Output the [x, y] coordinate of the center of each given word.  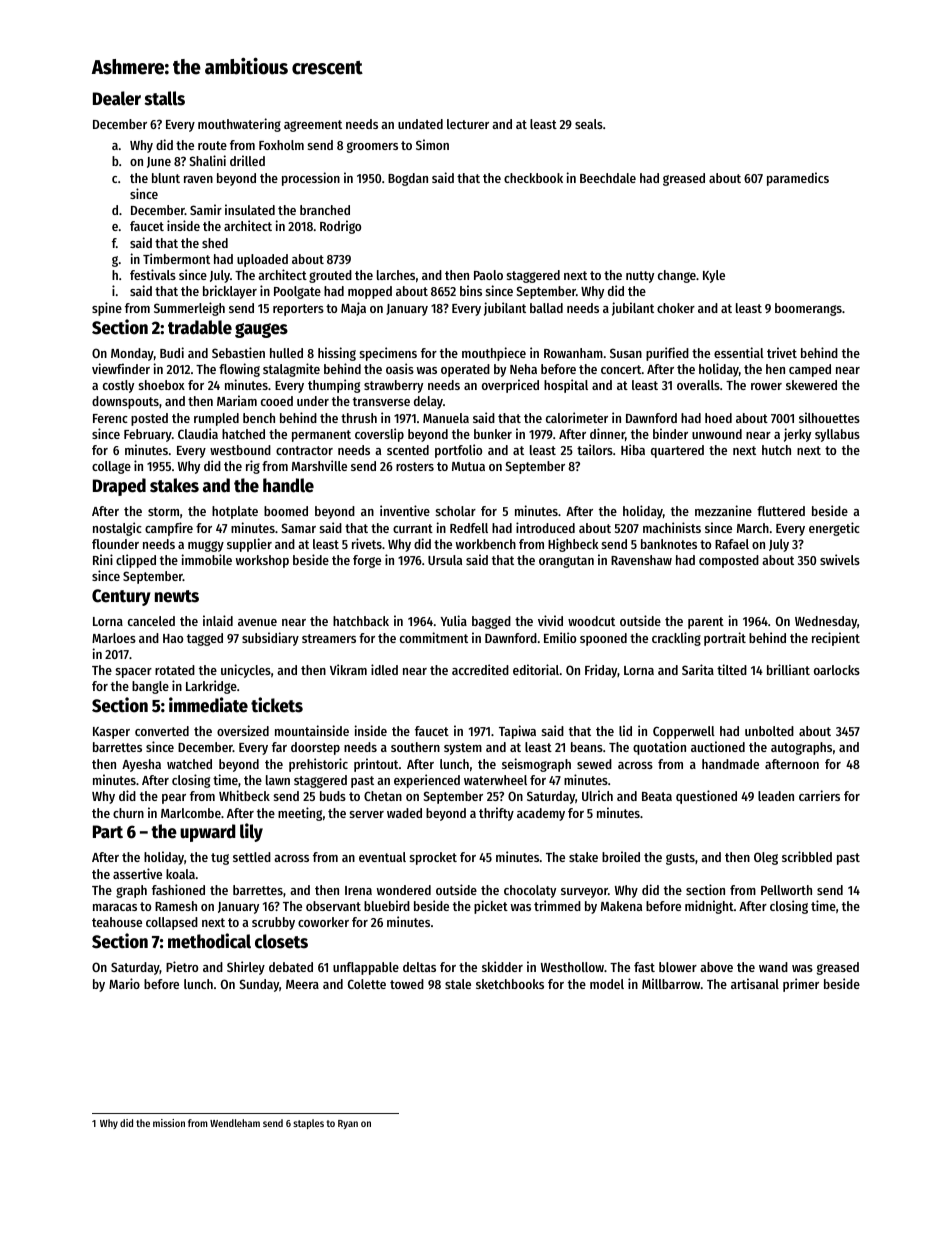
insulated [250, 209]
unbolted [769, 731]
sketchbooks [510, 984]
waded [404, 813]
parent [706, 623]
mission [169, 1123]
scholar [456, 511]
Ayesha [141, 765]
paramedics [798, 179]
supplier [249, 545]
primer [801, 985]
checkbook [533, 178]
